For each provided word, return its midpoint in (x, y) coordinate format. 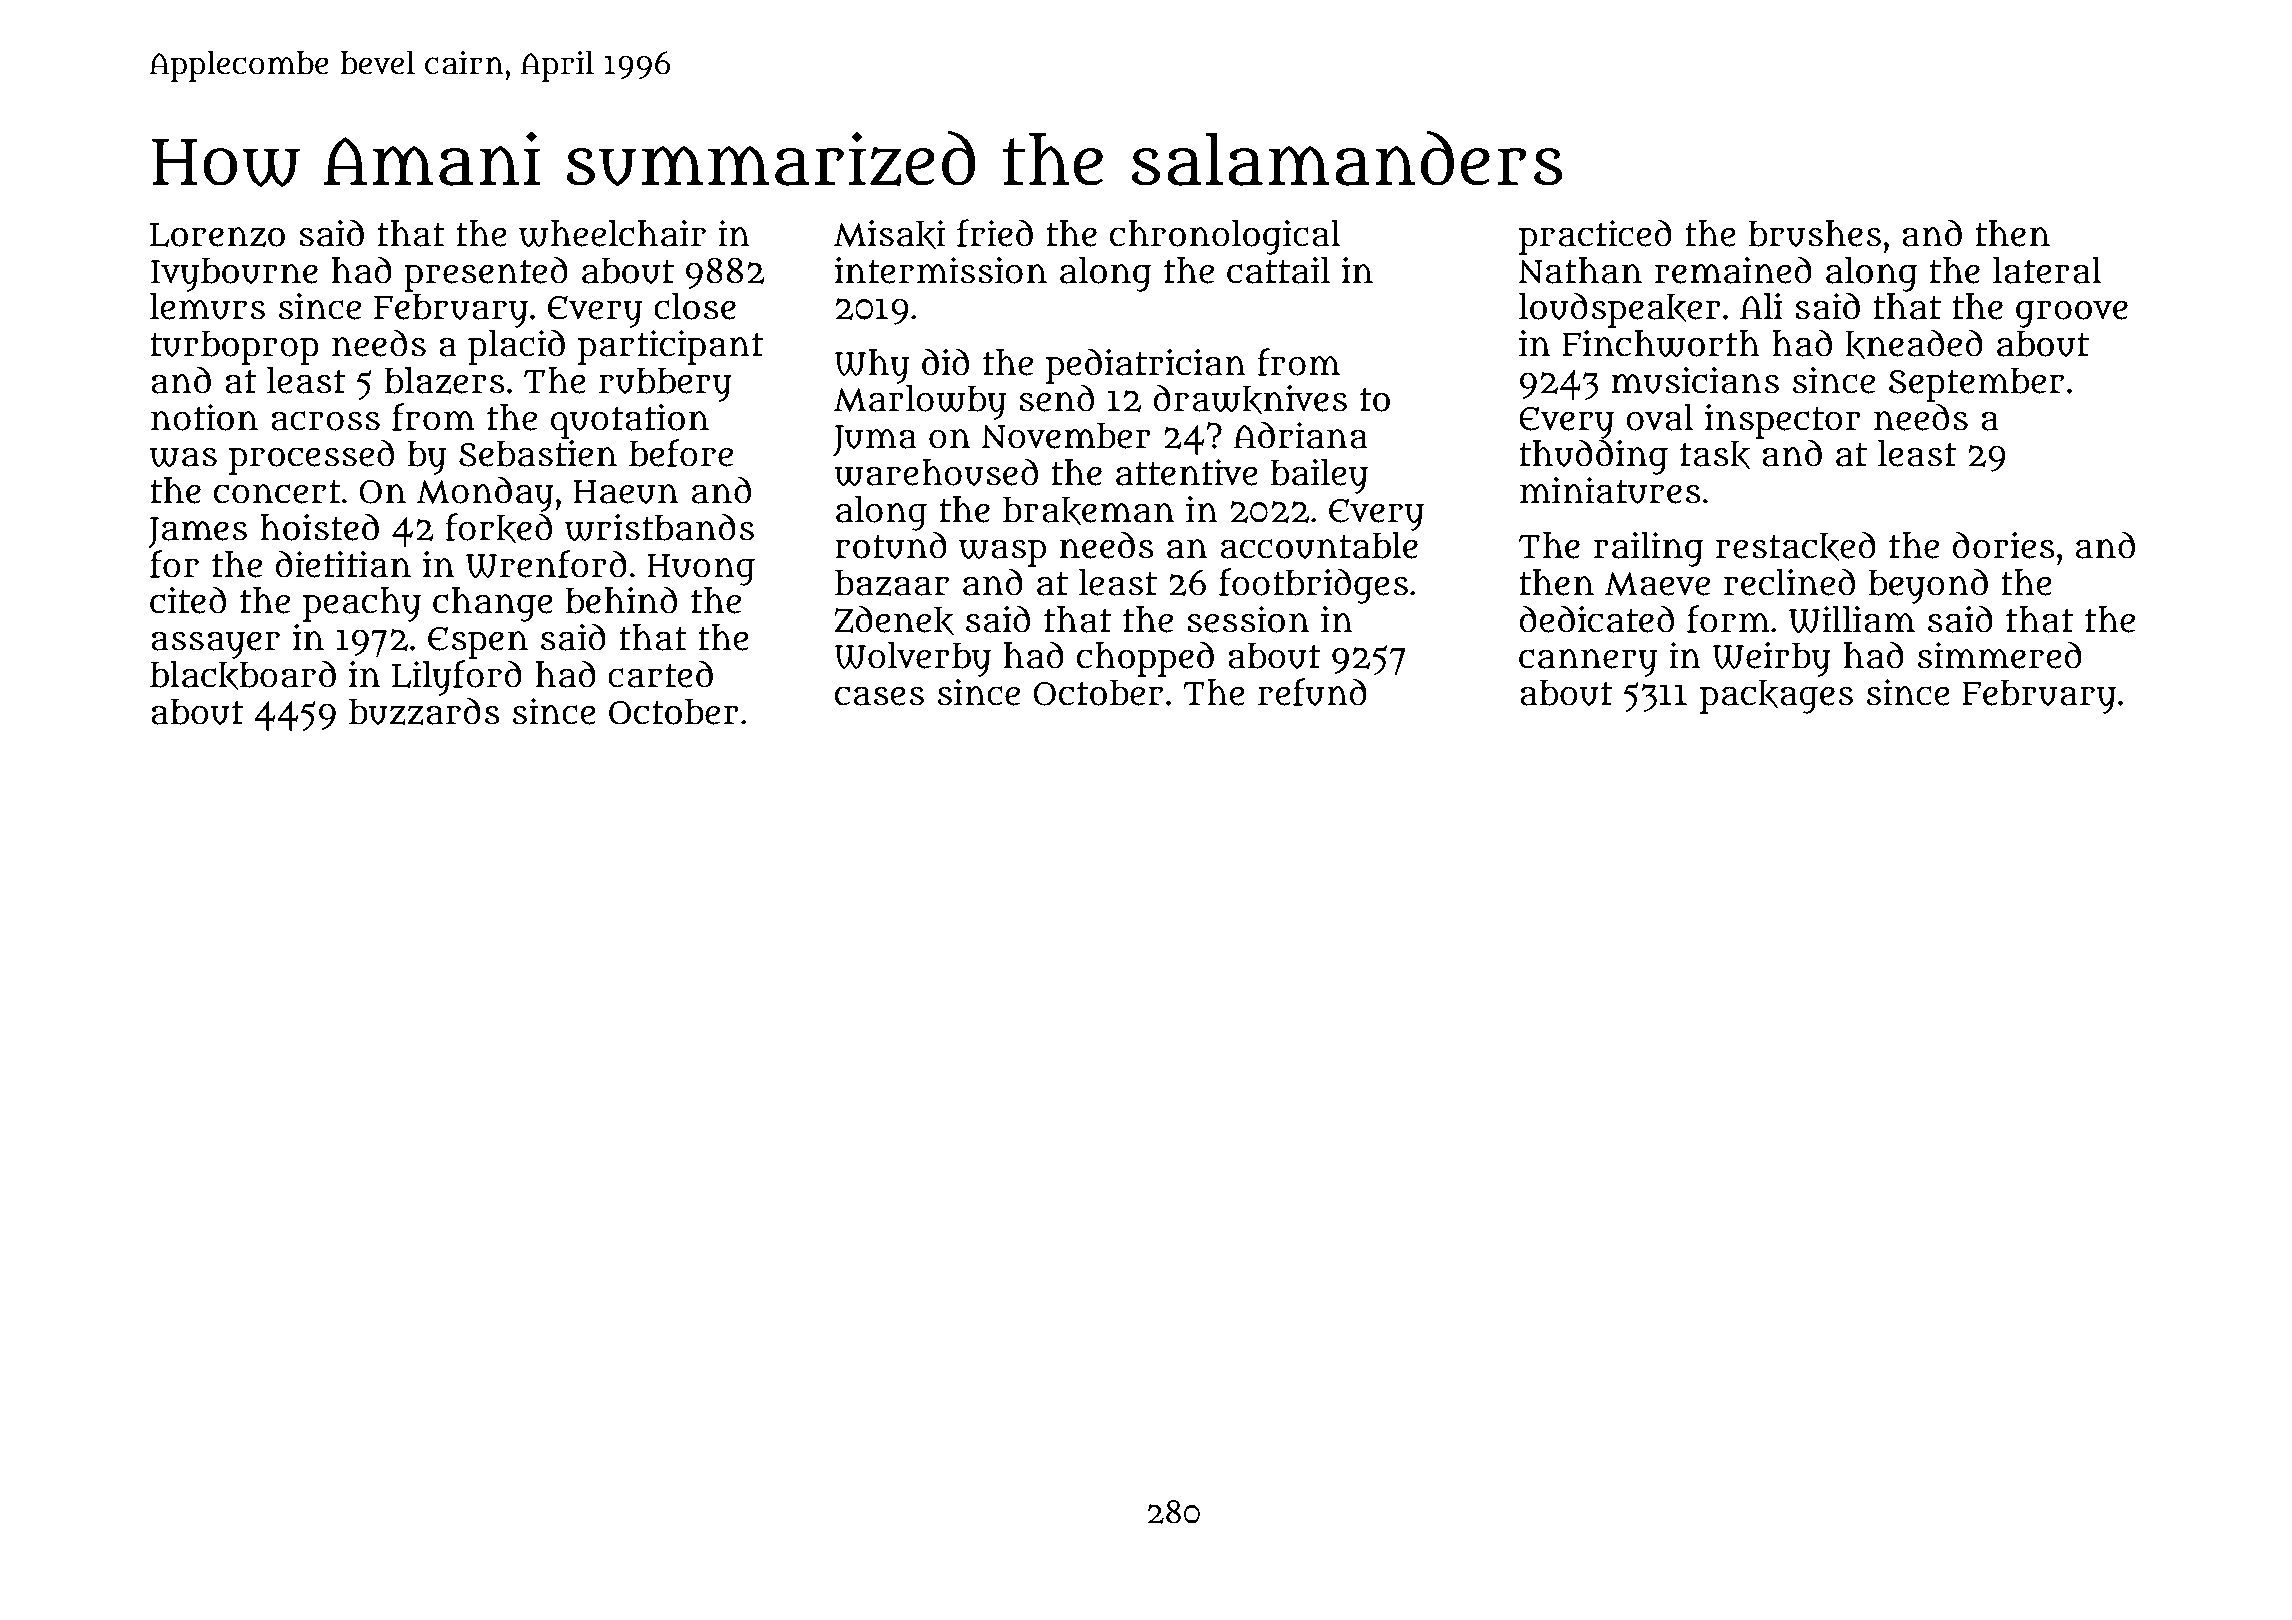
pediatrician (1146, 366)
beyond (1928, 586)
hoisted (319, 527)
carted (660, 674)
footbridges (1313, 586)
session (1248, 619)
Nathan (1580, 270)
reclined (1789, 582)
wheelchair (612, 233)
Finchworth (1661, 343)
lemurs (207, 306)
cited (188, 600)
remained (1733, 270)
